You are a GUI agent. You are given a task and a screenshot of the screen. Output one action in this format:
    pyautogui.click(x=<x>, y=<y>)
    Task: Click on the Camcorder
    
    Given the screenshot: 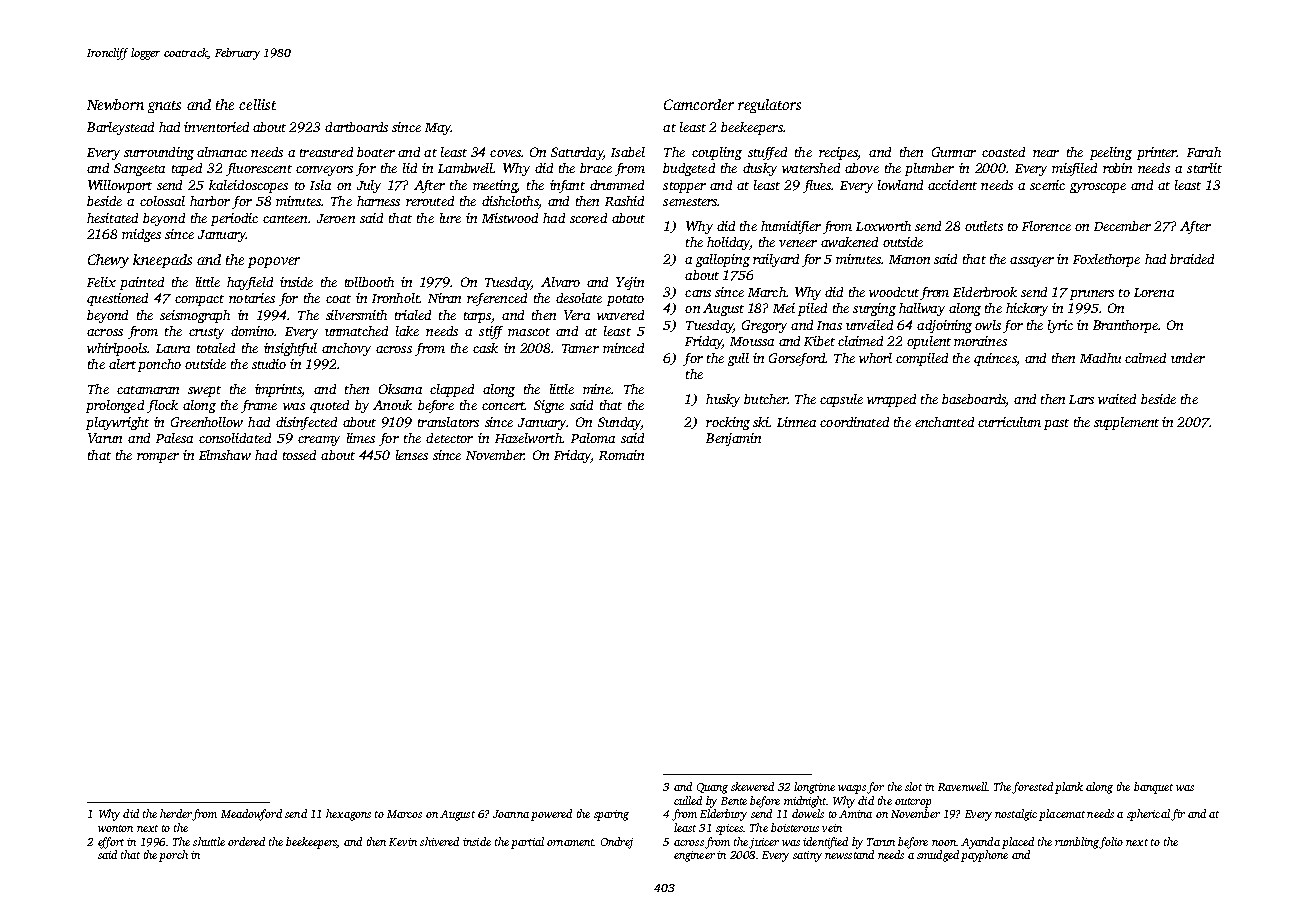 What is the action you would take?
    pyautogui.click(x=699, y=104)
